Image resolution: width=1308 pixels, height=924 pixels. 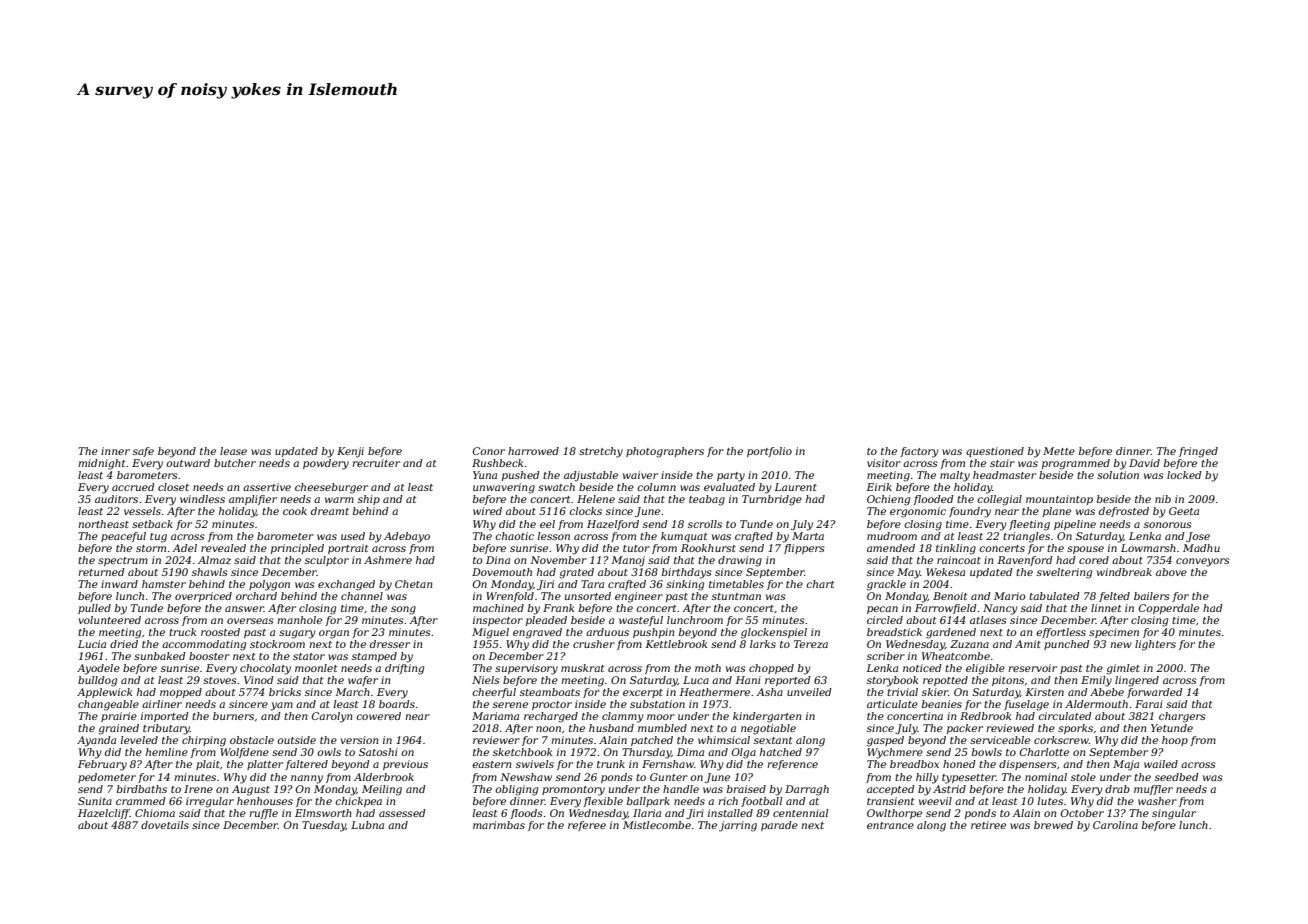 What do you see at coordinates (143, 452) in the screenshot?
I see `safe` at bounding box center [143, 452].
